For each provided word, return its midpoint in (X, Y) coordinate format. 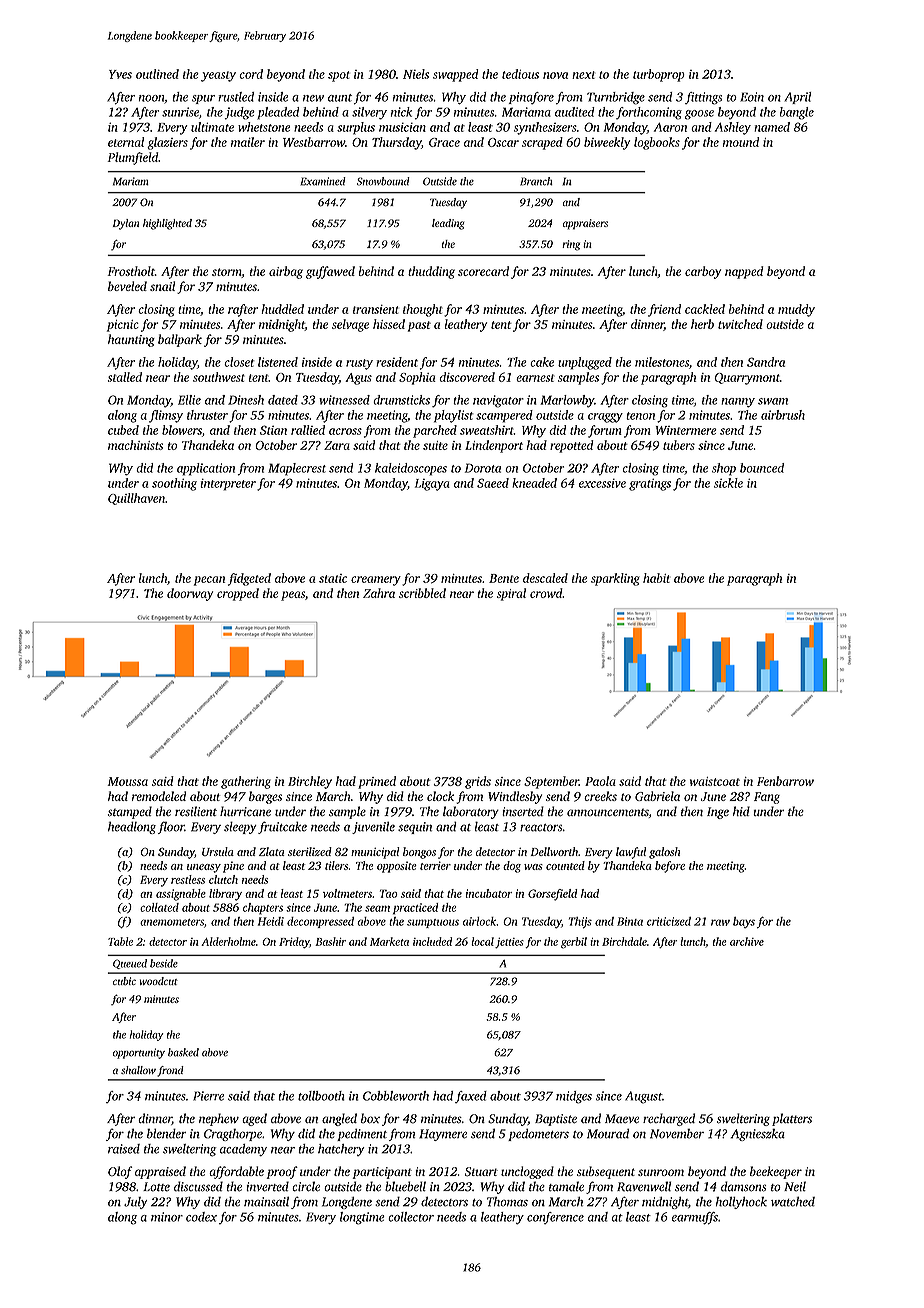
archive (747, 941)
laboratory (471, 812)
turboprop (659, 75)
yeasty (218, 76)
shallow (138, 1070)
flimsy (166, 416)
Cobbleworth (396, 1096)
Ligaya (432, 485)
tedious (520, 74)
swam (773, 401)
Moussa (128, 781)
